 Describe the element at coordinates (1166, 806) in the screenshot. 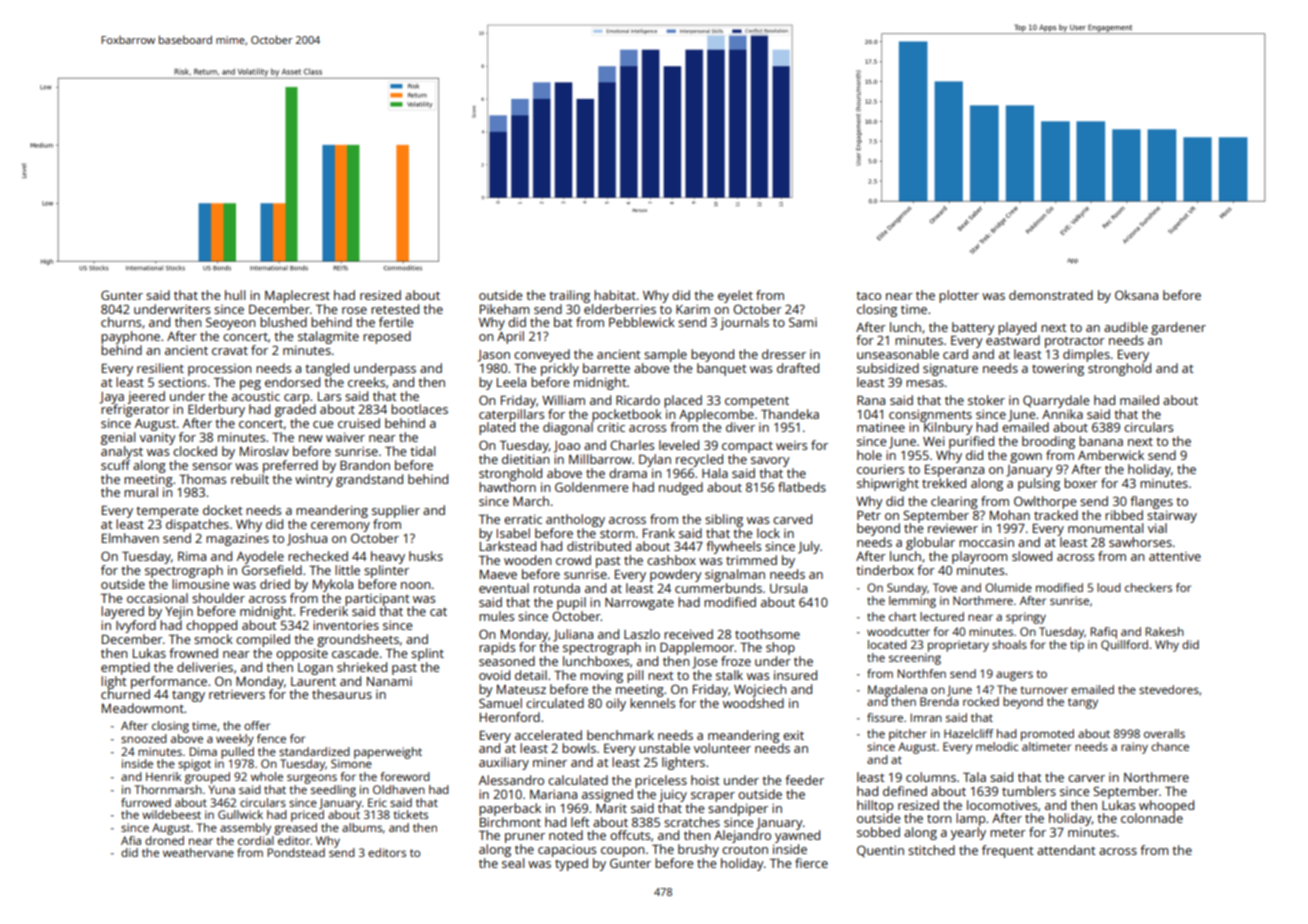

I see `whooped` at that location.
